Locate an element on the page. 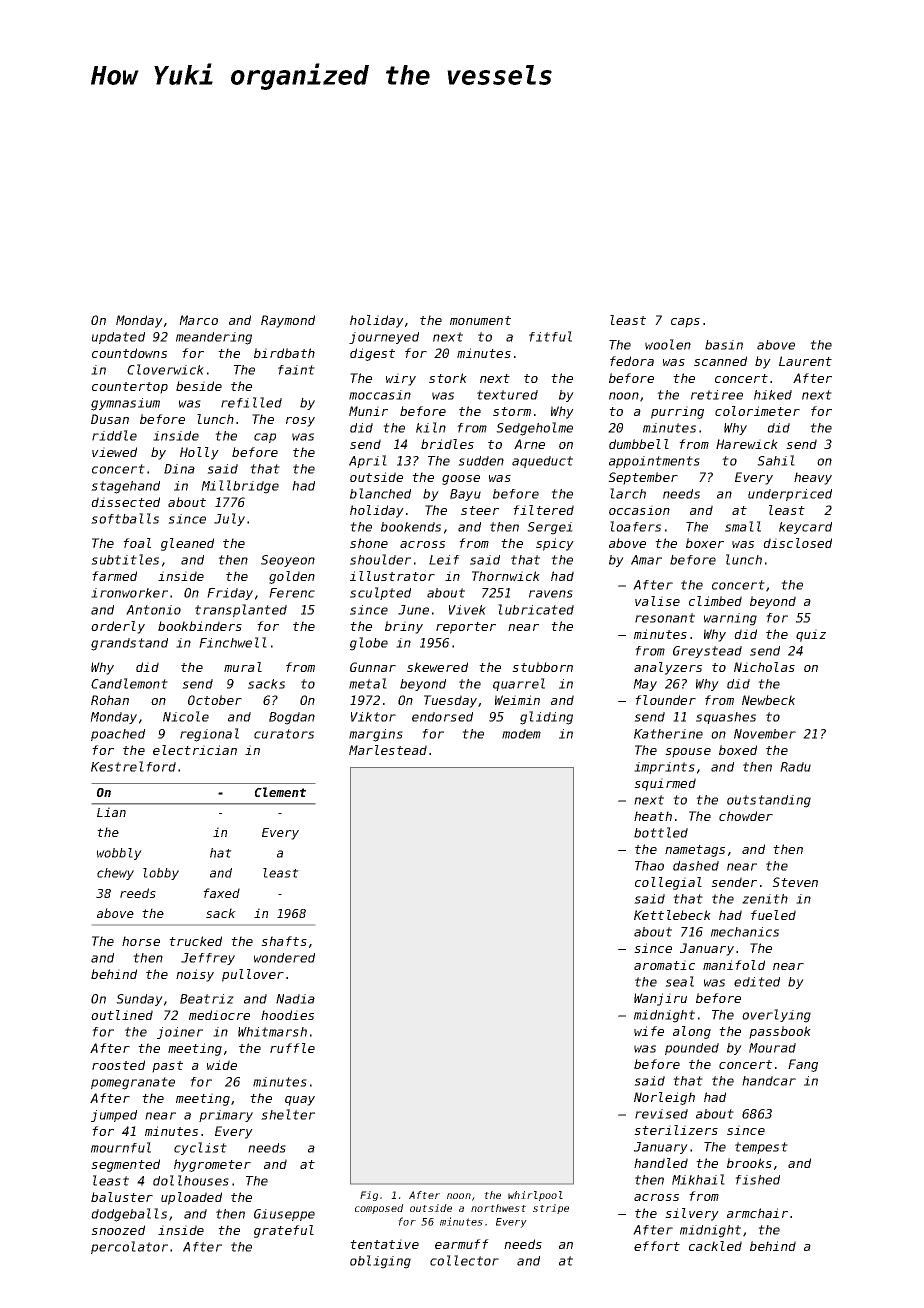 This page has width=924, height=1308. passbook is located at coordinates (780, 1032).
